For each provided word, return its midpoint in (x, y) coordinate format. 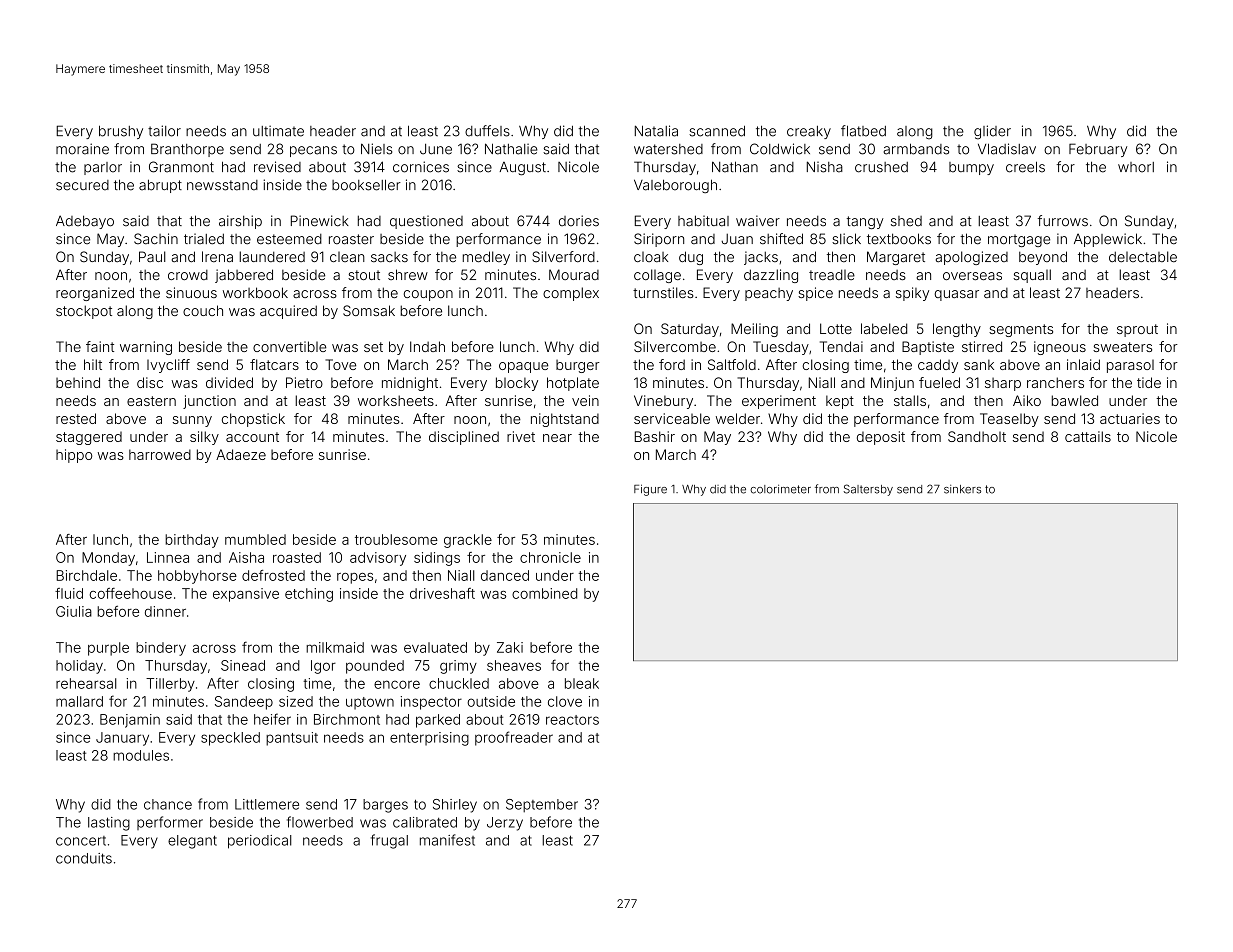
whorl (1136, 167)
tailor (164, 131)
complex (571, 294)
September (542, 805)
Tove (340, 364)
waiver (758, 221)
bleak (582, 683)
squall (1032, 276)
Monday (108, 559)
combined (544, 593)
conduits (84, 858)
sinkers (962, 489)
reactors (572, 720)
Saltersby (868, 490)
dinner (165, 611)
